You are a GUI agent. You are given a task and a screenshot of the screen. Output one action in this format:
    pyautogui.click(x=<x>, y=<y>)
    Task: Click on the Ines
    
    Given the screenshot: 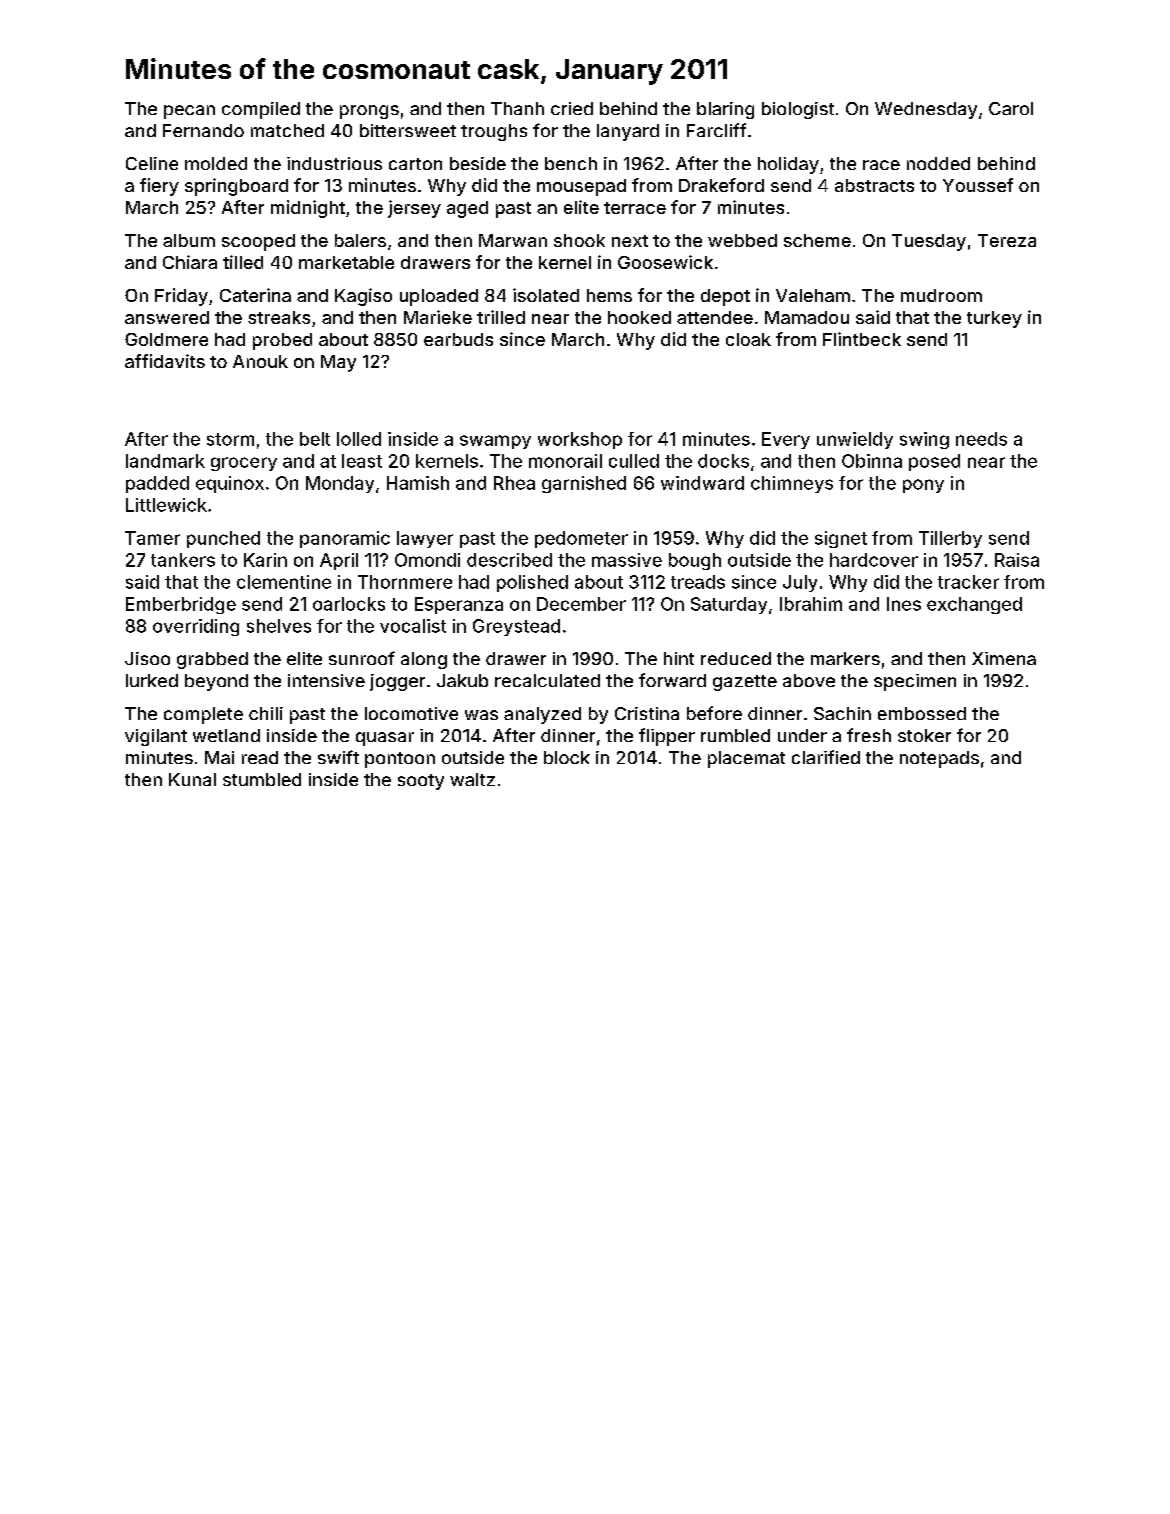 What is the action you would take?
    pyautogui.click(x=904, y=604)
